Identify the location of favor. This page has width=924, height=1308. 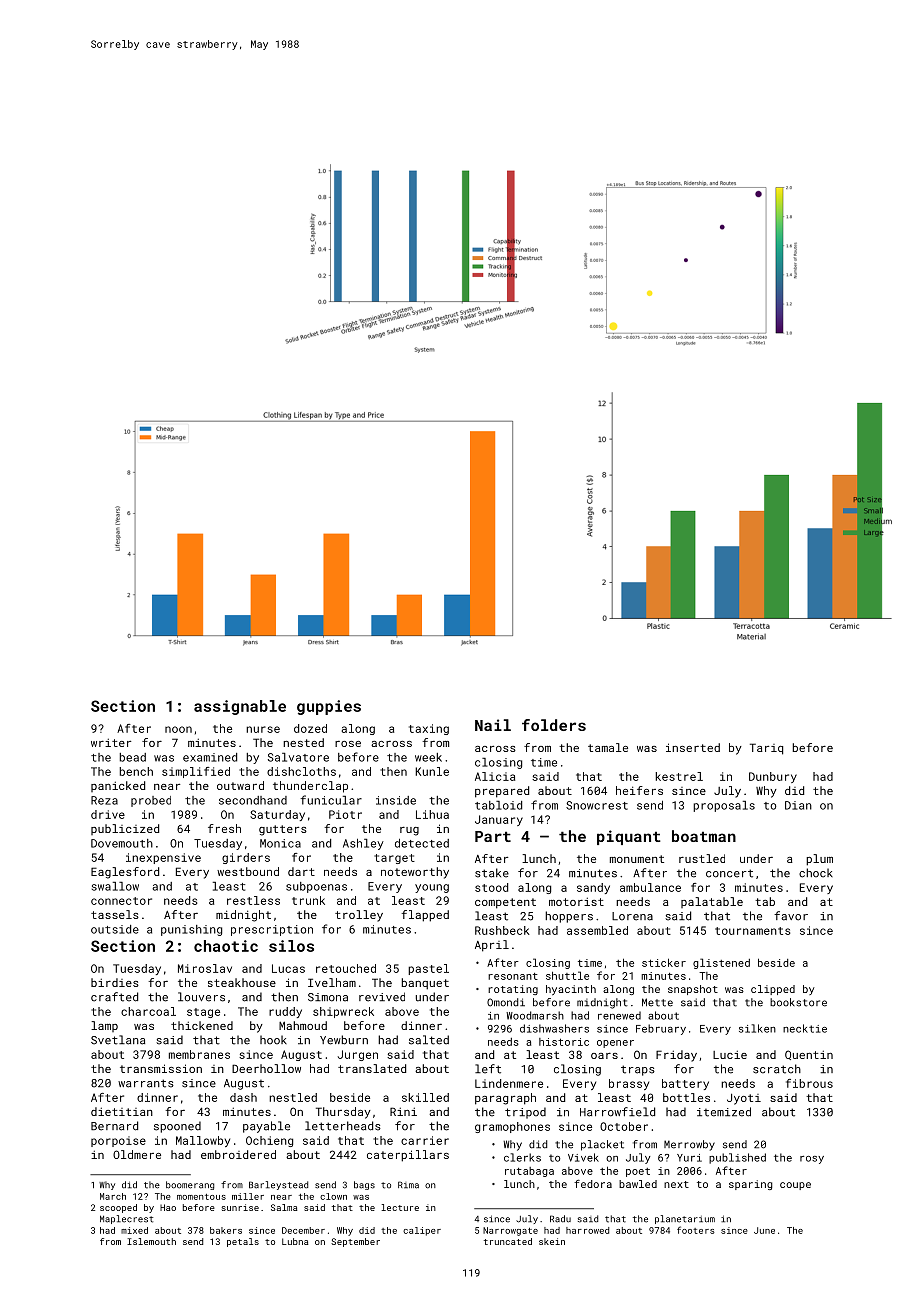
(791, 916).
